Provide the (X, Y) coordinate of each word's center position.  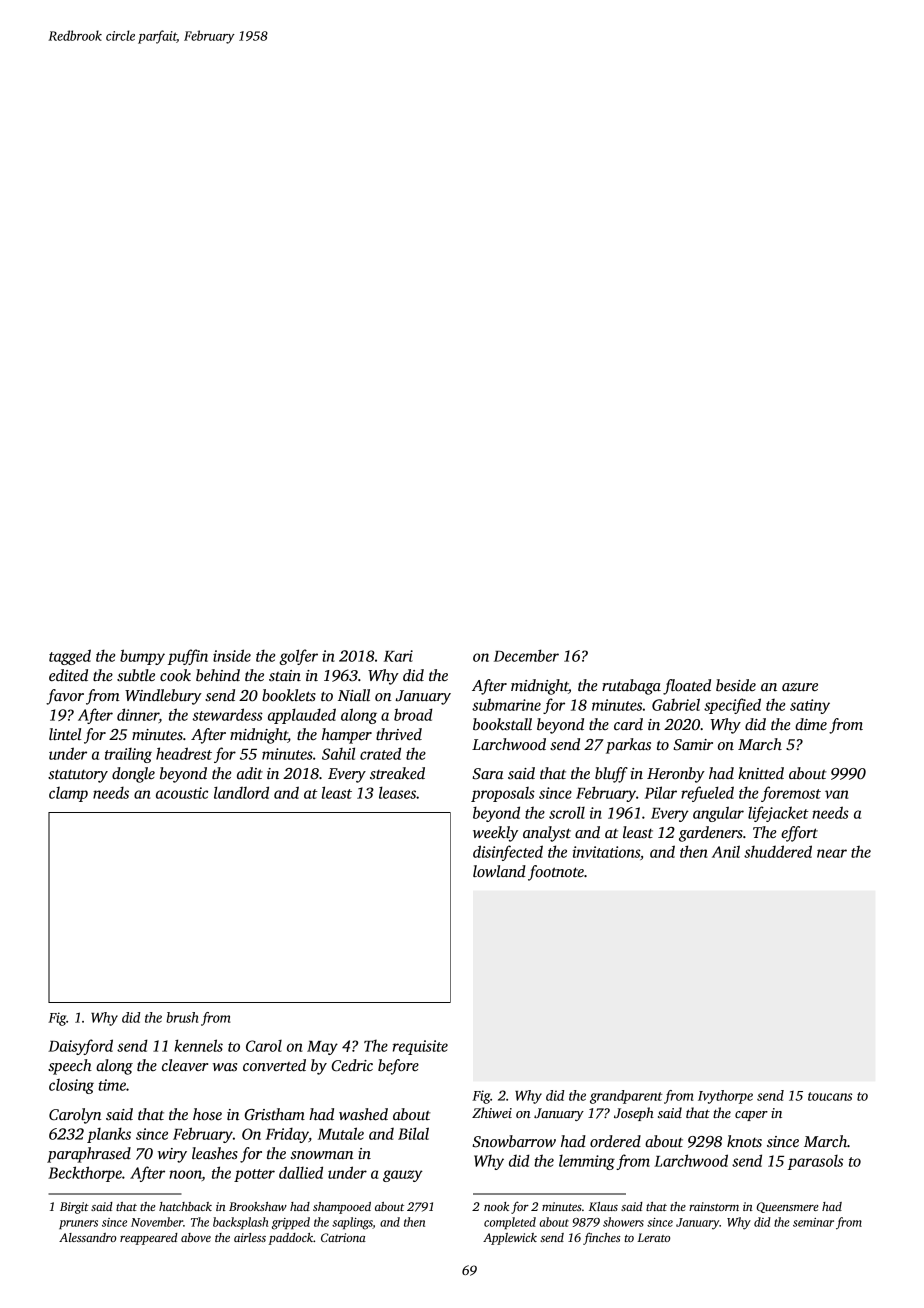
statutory (78, 776)
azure (800, 687)
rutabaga (631, 687)
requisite (420, 1047)
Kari (398, 656)
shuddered (778, 851)
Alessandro (87, 1237)
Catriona (343, 1237)
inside (232, 655)
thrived (399, 734)
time (112, 1085)
